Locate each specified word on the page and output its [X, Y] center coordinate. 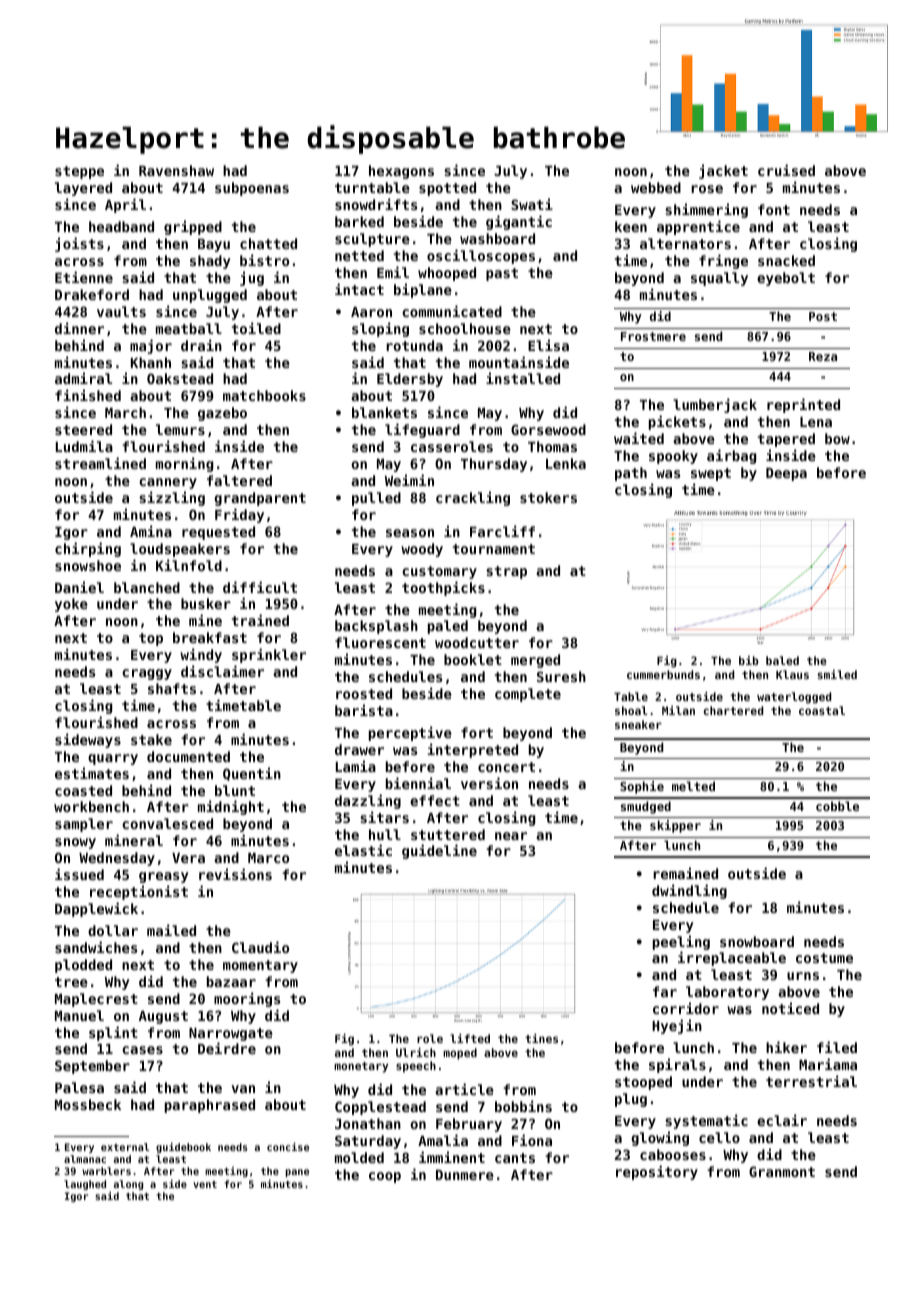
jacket [723, 171]
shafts [172, 688]
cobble [837, 806]
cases [142, 1050]
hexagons [401, 172]
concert [506, 767]
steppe [79, 172]
